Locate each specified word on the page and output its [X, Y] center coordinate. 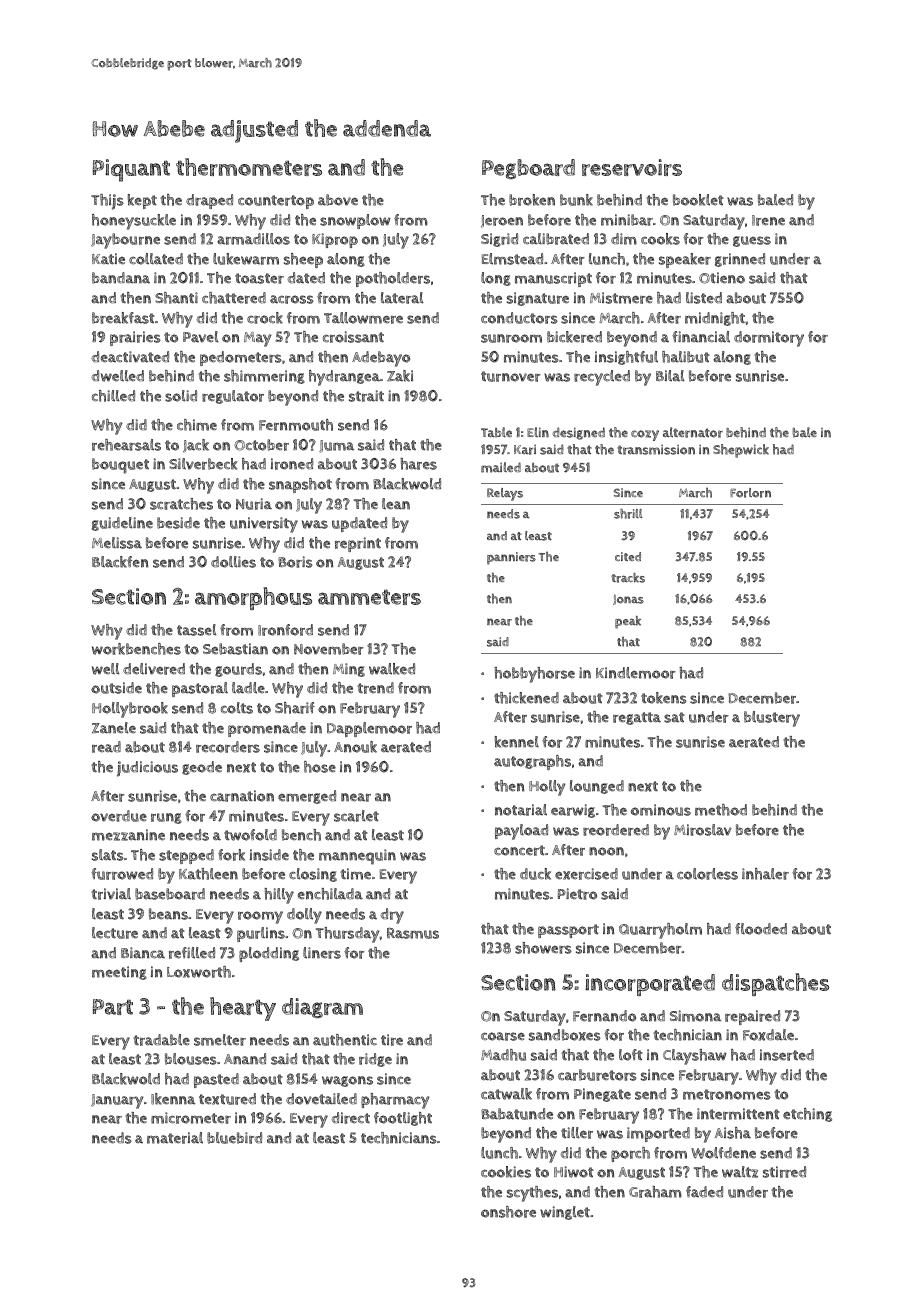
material [175, 1138]
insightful [626, 358]
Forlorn [750, 493]
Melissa [117, 543]
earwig [573, 811]
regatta [637, 718]
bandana [121, 278]
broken [532, 200]
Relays [505, 494]
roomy [260, 917]
